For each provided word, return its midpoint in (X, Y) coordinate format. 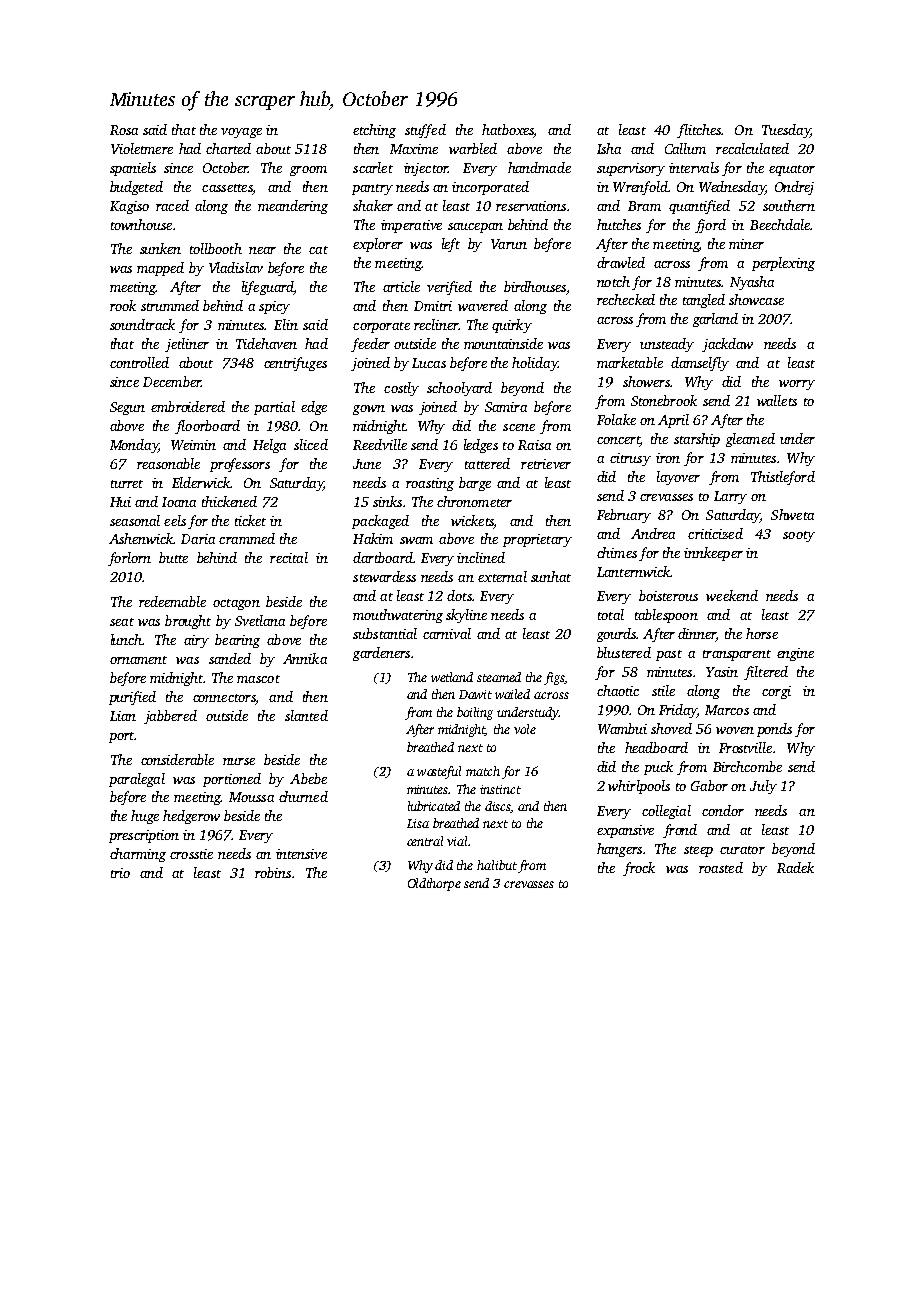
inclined (481, 557)
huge (145, 817)
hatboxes (508, 129)
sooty (799, 536)
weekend (732, 595)
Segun (127, 408)
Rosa (124, 130)
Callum (685, 148)
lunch (127, 639)
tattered (487, 463)
